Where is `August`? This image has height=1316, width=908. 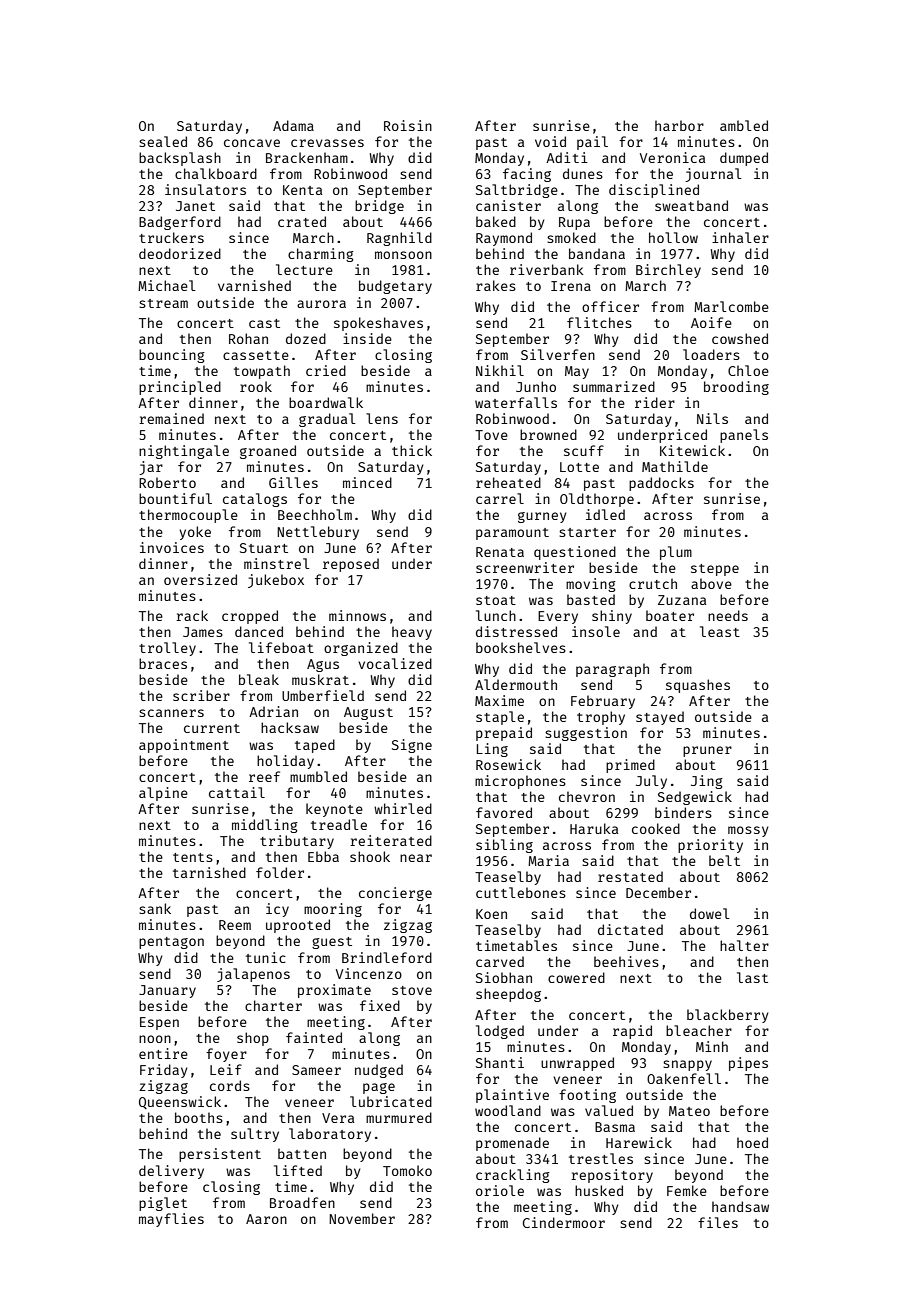 August is located at coordinates (368, 713).
